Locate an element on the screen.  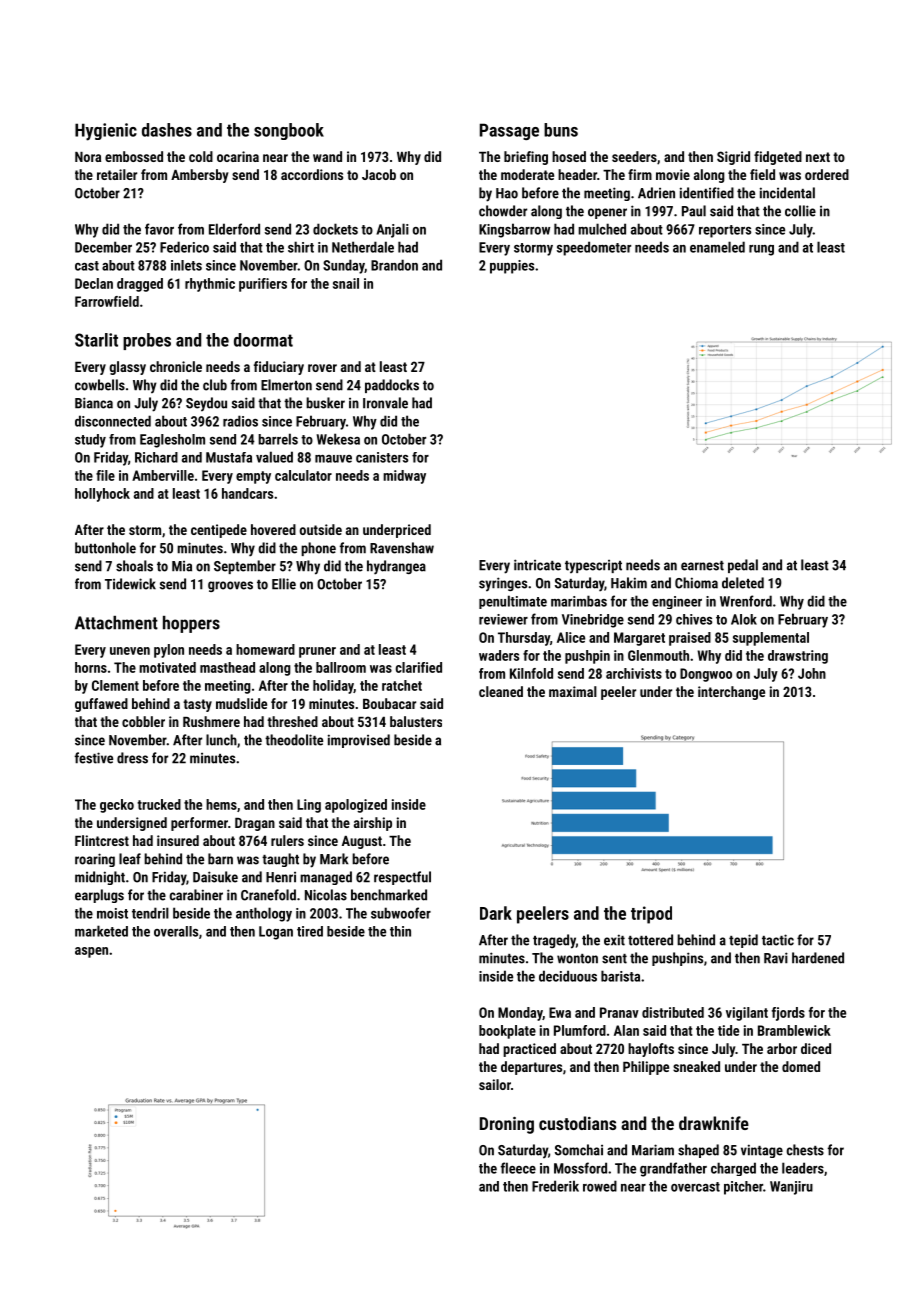
dashes is located at coordinates (167, 130).
